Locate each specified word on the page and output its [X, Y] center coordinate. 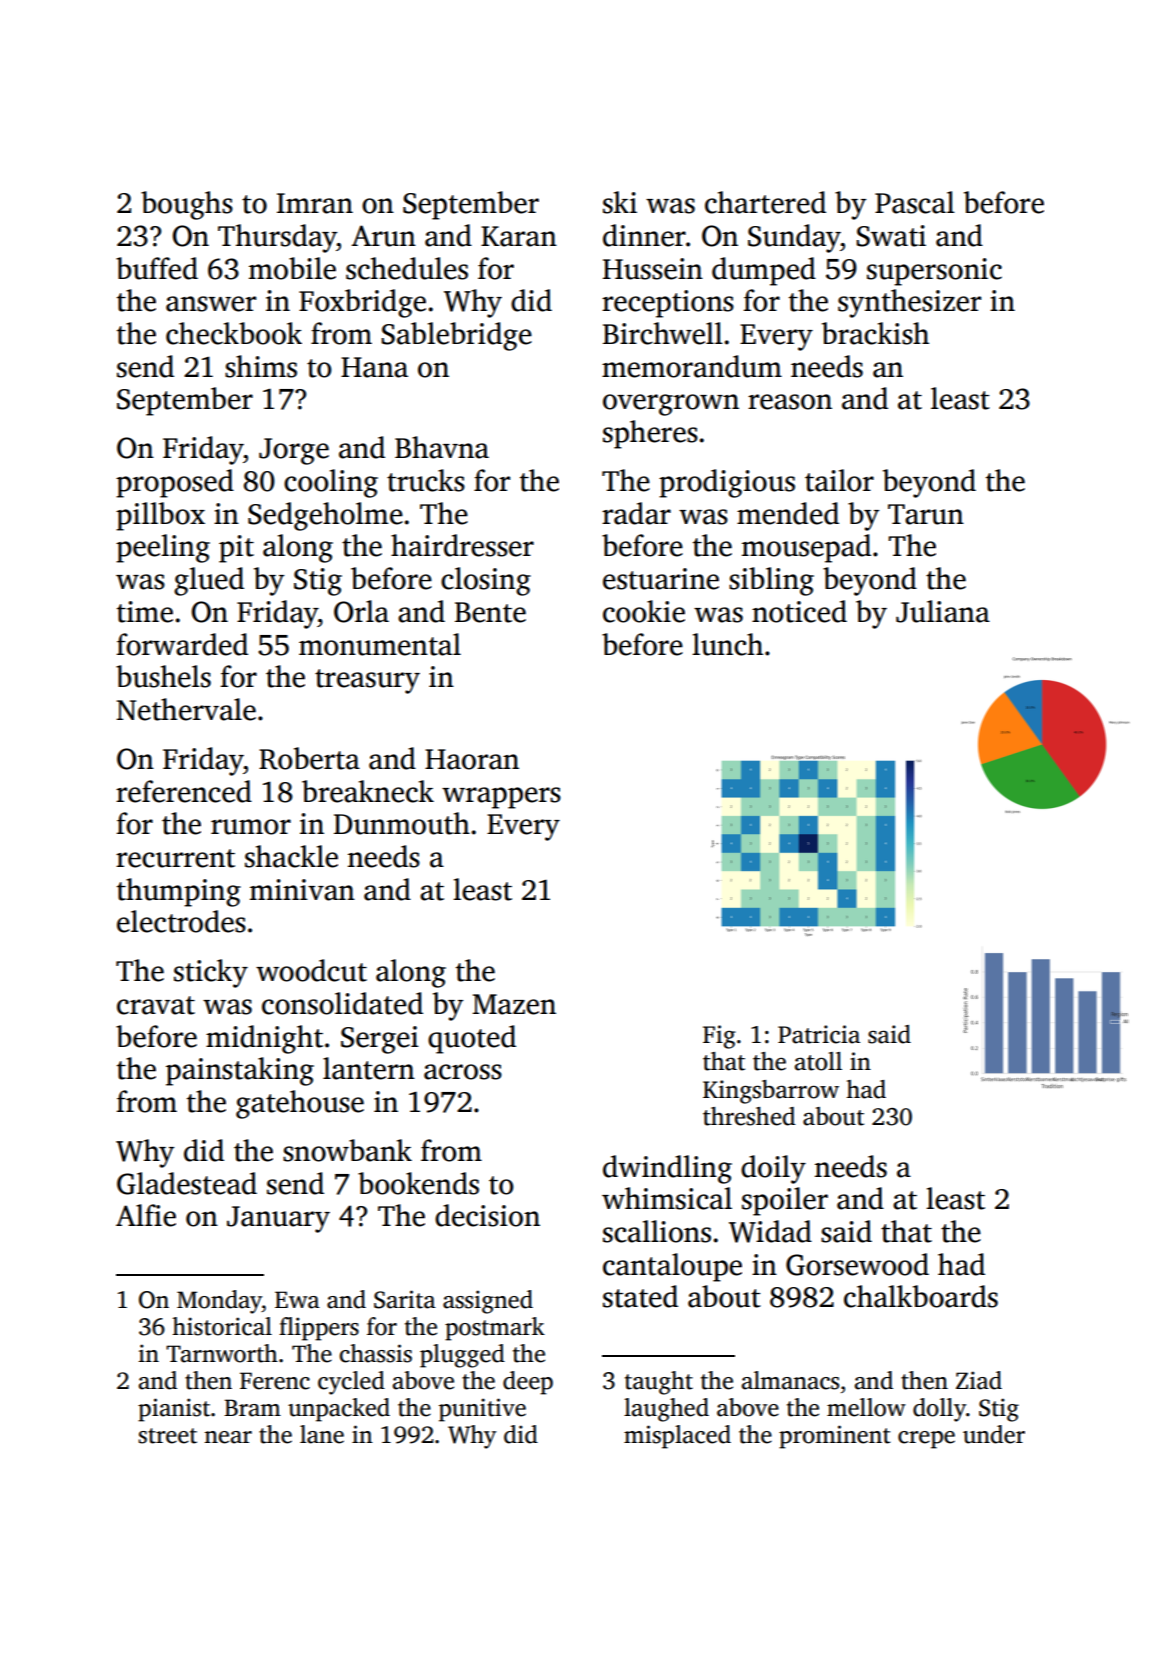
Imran [315, 203]
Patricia [819, 1034]
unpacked [339, 1410]
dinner [644, 235]
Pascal [915, 202]
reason [790, 402]
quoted [472, 1039]
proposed [175, 483]
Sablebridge [456, 336]
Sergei [380, 1040]
